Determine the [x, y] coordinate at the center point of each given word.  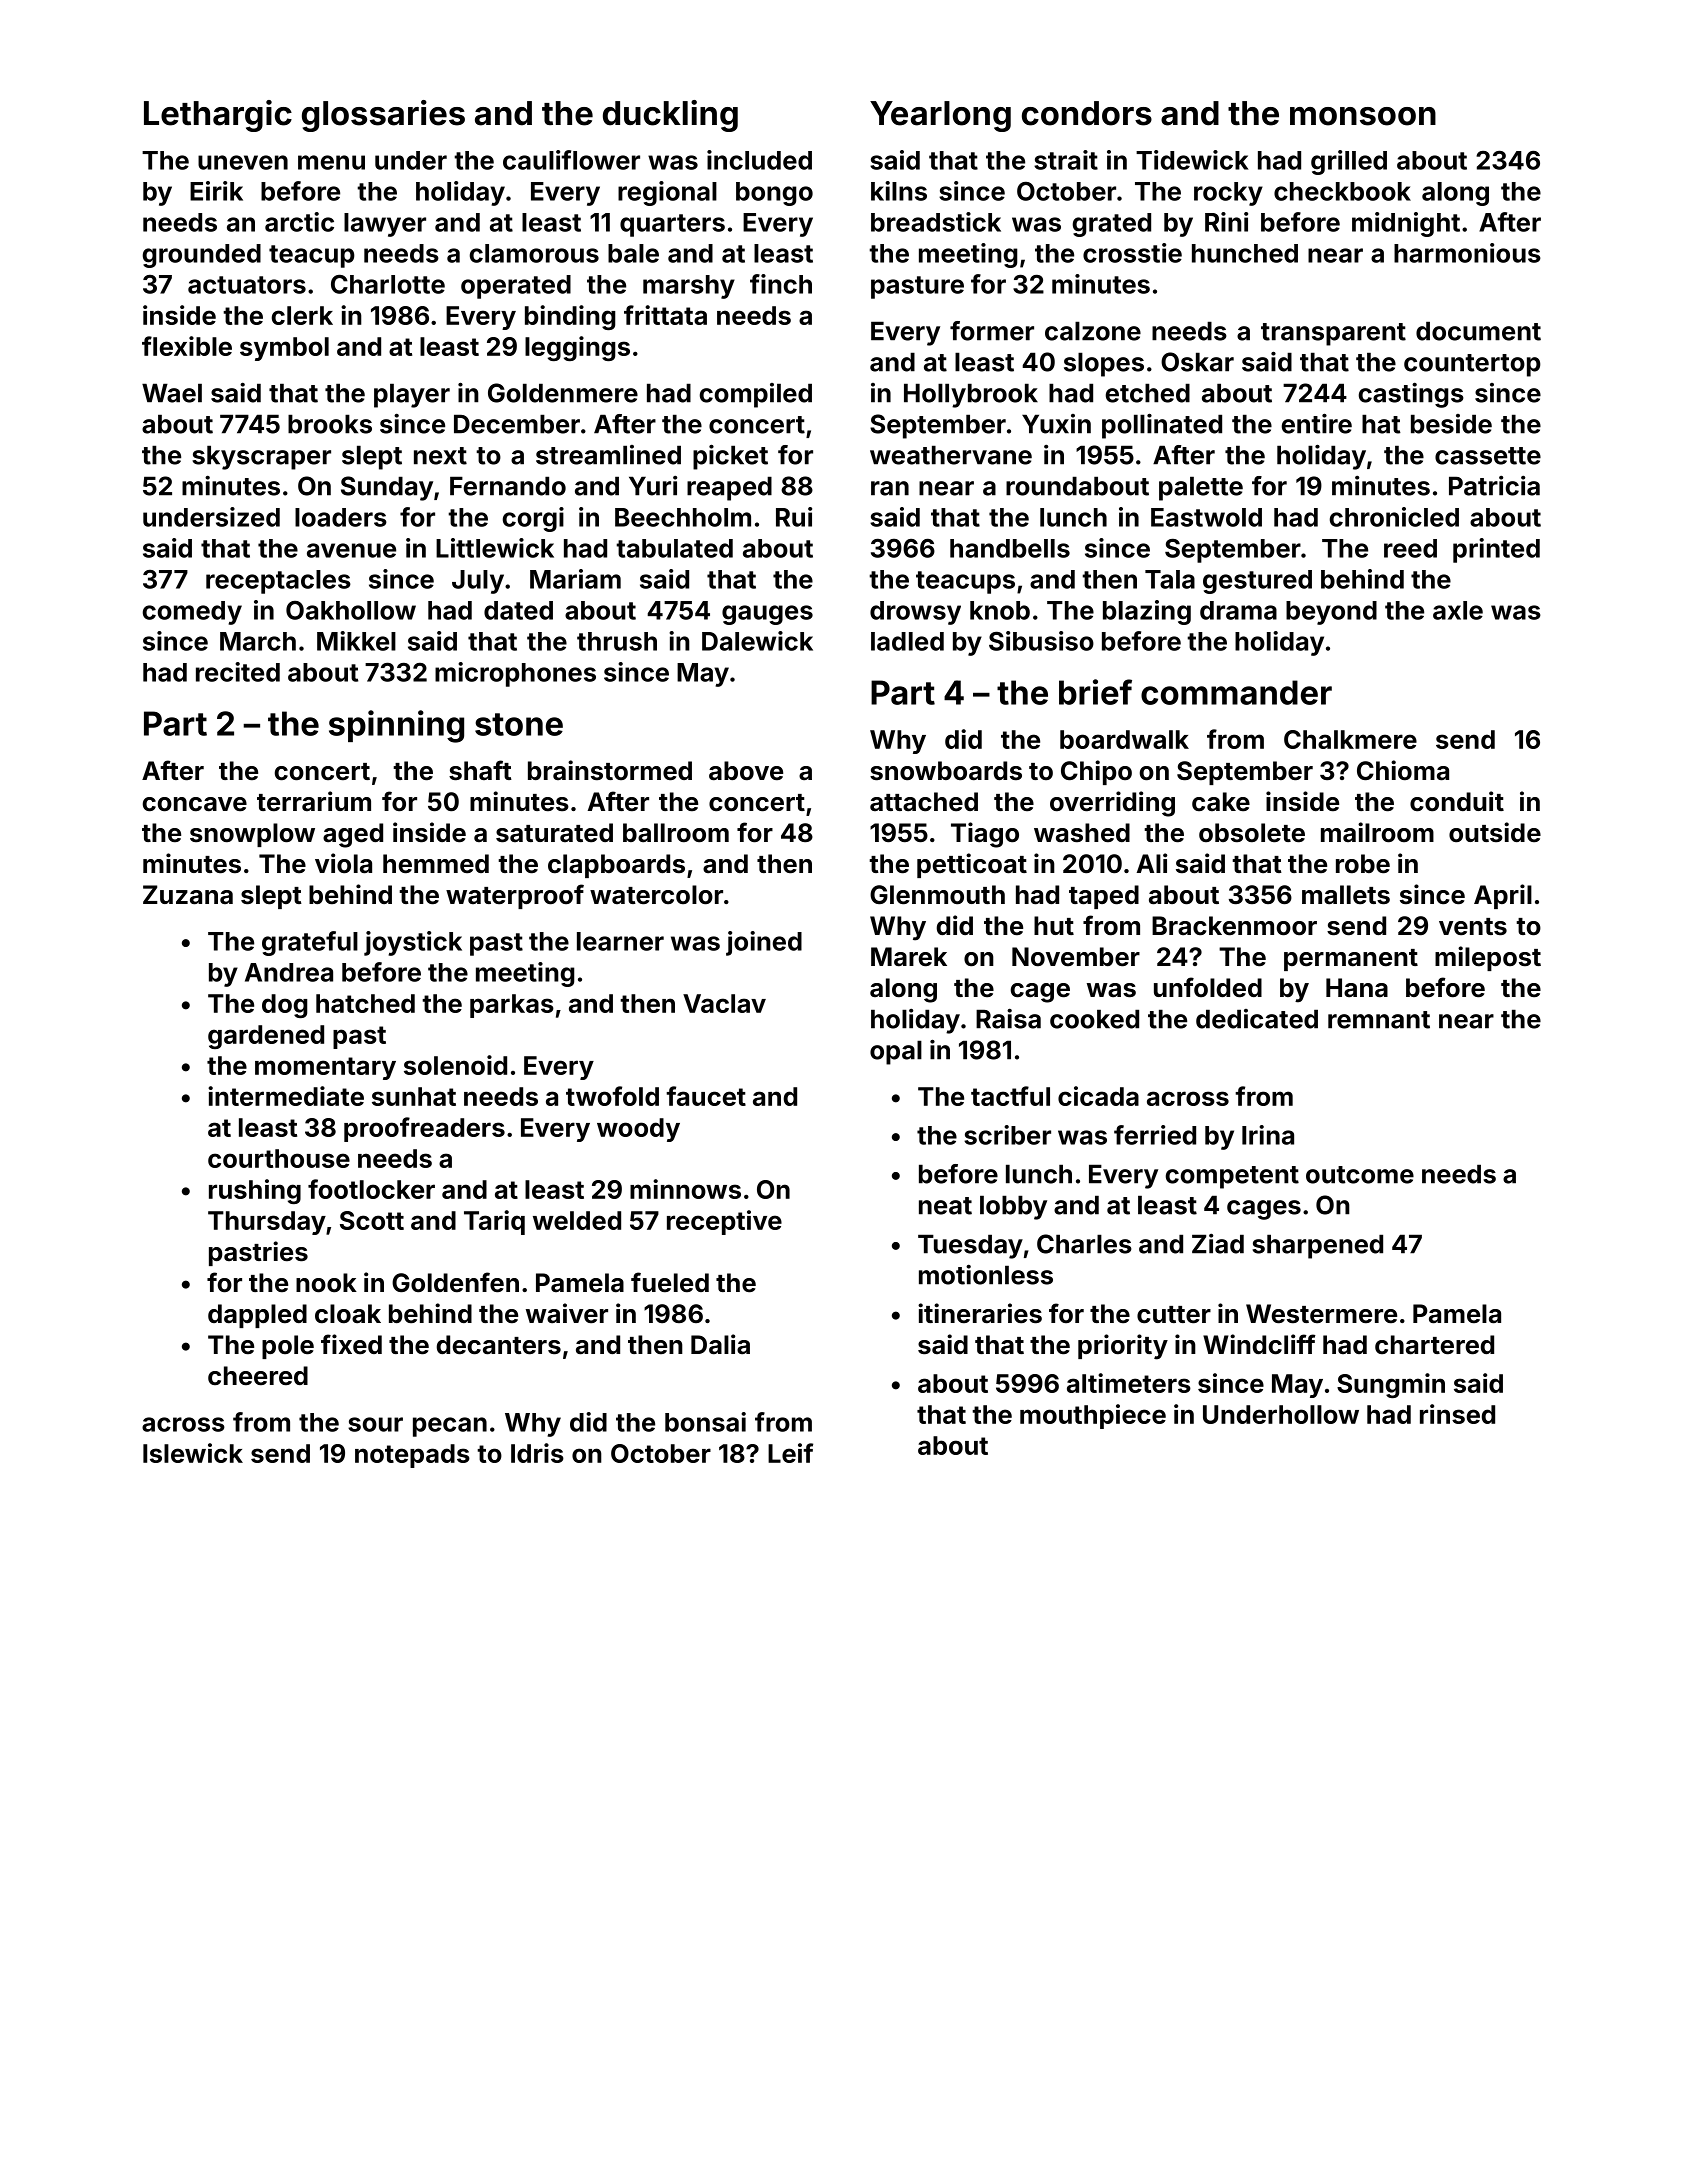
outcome [1360, 1175]
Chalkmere [1350, 739]
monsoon [1363, 116]
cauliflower [571, 160]
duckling [670, 116]
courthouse [279, 1158]
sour [375, 1424]
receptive [724, 1222]
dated [518, 610]
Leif [790, 1453]
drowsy [915, 613]
